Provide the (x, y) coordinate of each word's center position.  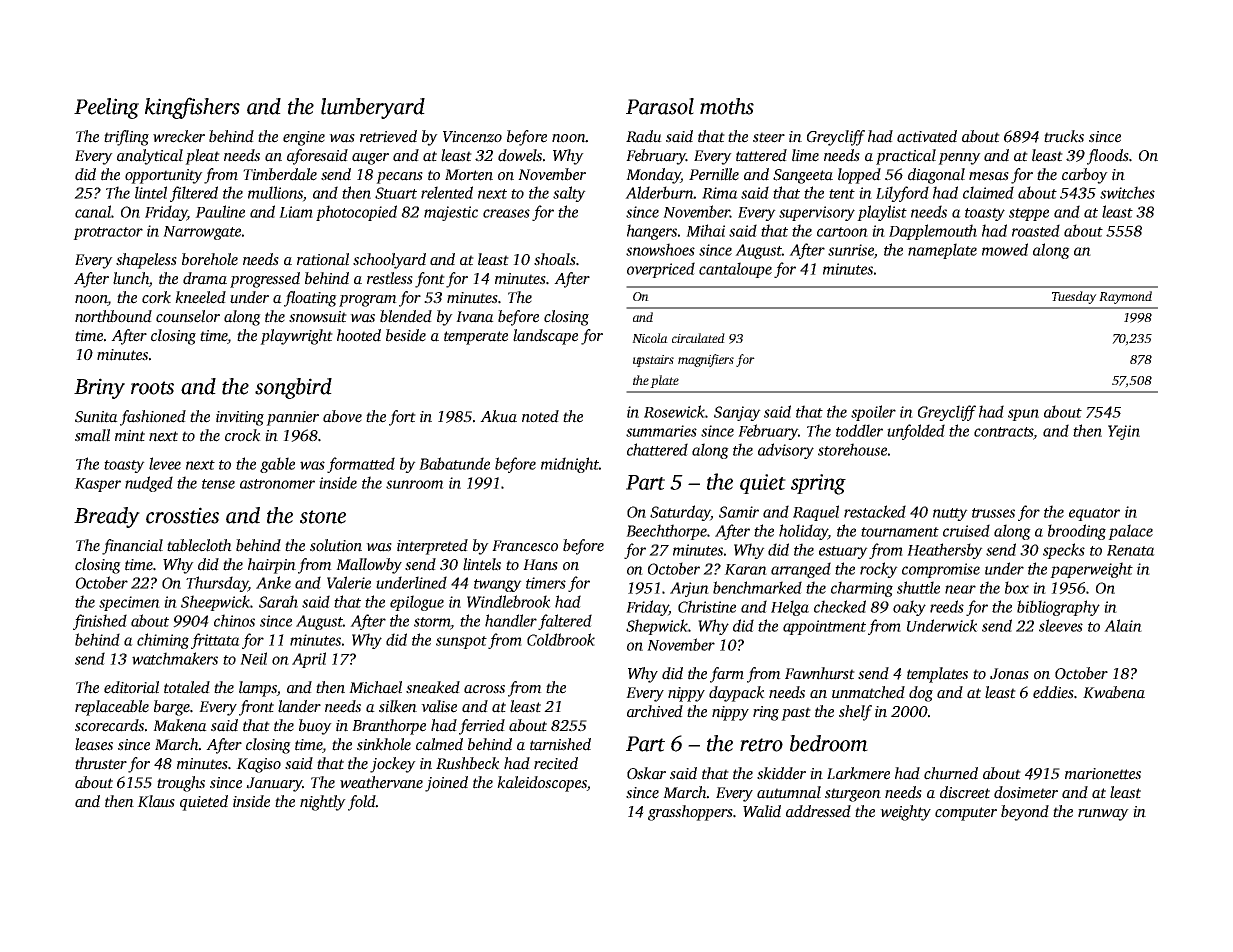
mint (130, 436)
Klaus (156, 801)
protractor (108, 233)
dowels (520, 155)
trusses (993, 513)
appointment (824, 627)
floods (1108, 157)
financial (132, 547)
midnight (570, 465)
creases (506, 213)
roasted (1036, 230)
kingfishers (192, 108)
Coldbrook (561, 639)
